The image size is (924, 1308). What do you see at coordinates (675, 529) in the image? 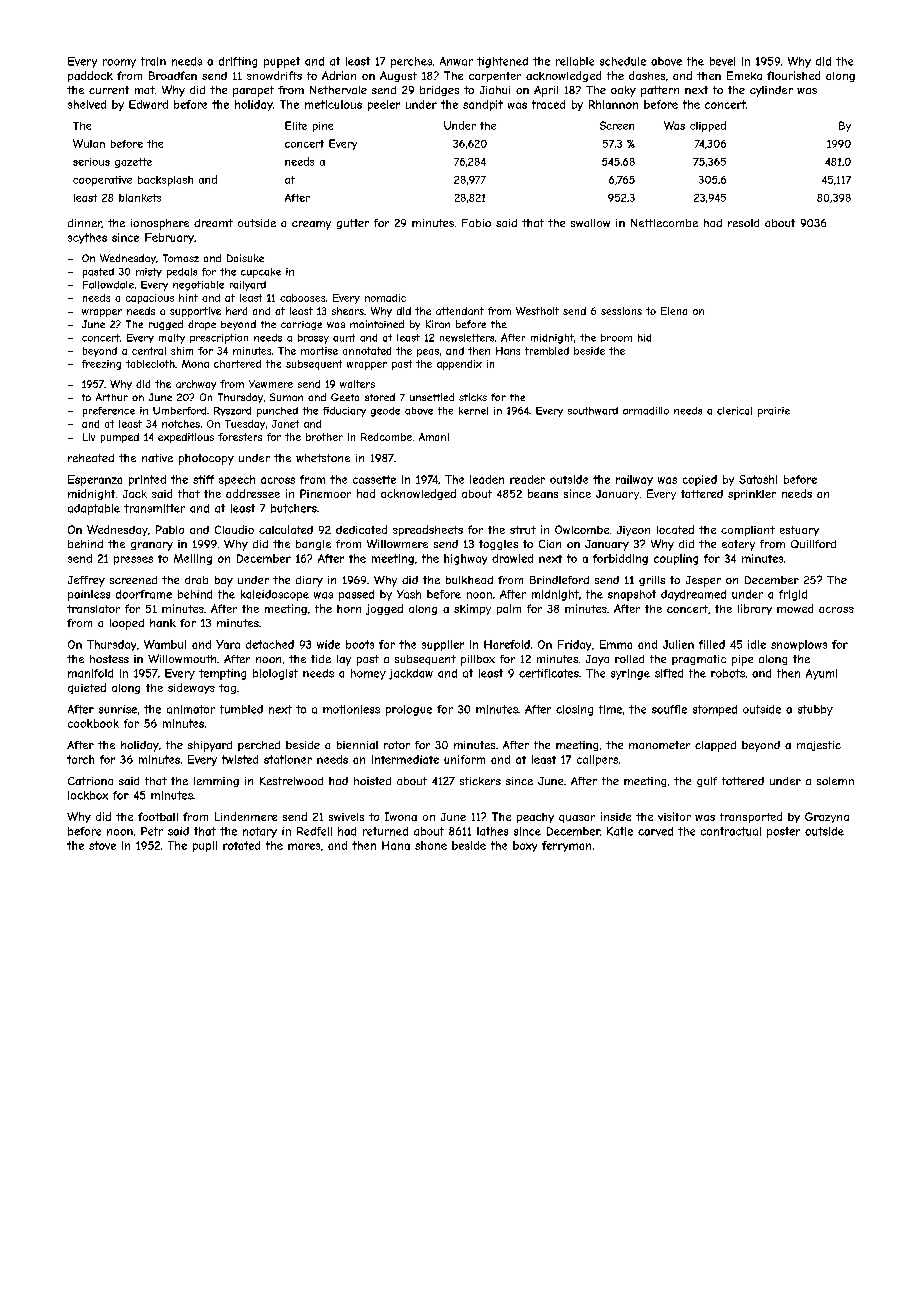
I see `located` at bounding box center [675, 529].
